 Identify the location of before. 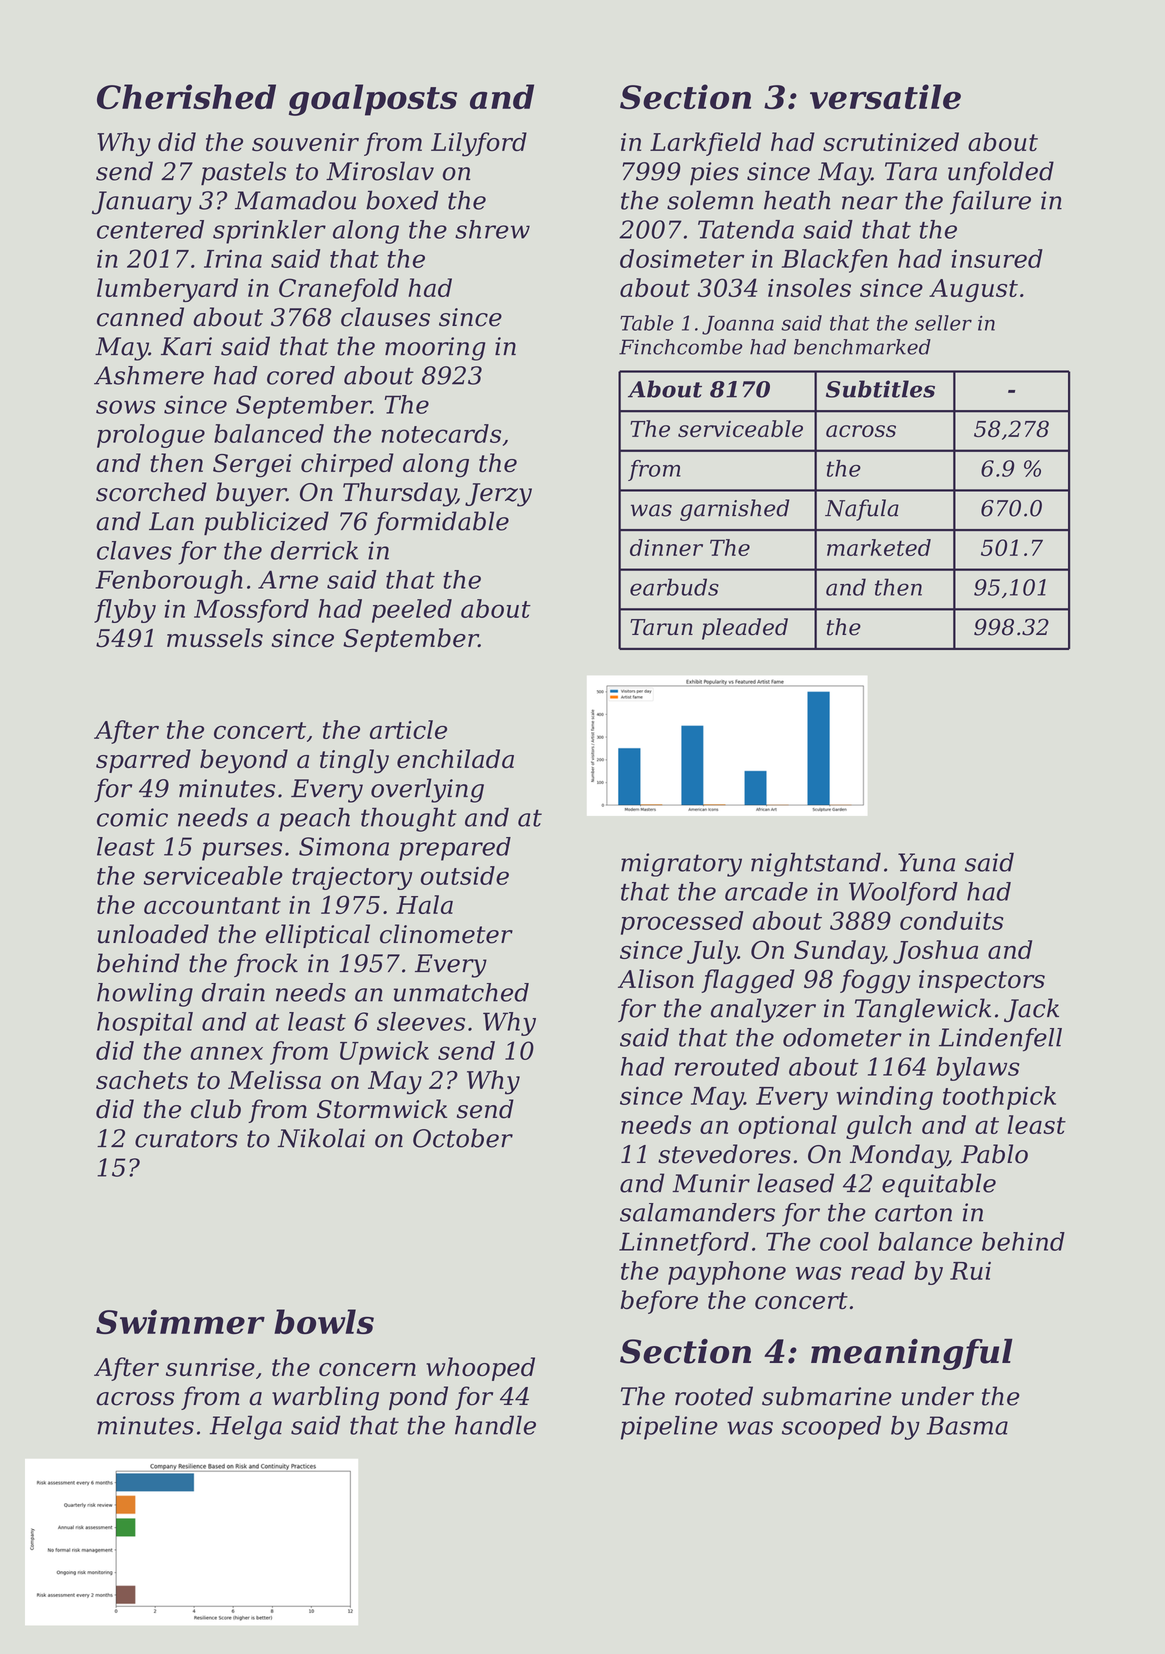
(659, 1302).
